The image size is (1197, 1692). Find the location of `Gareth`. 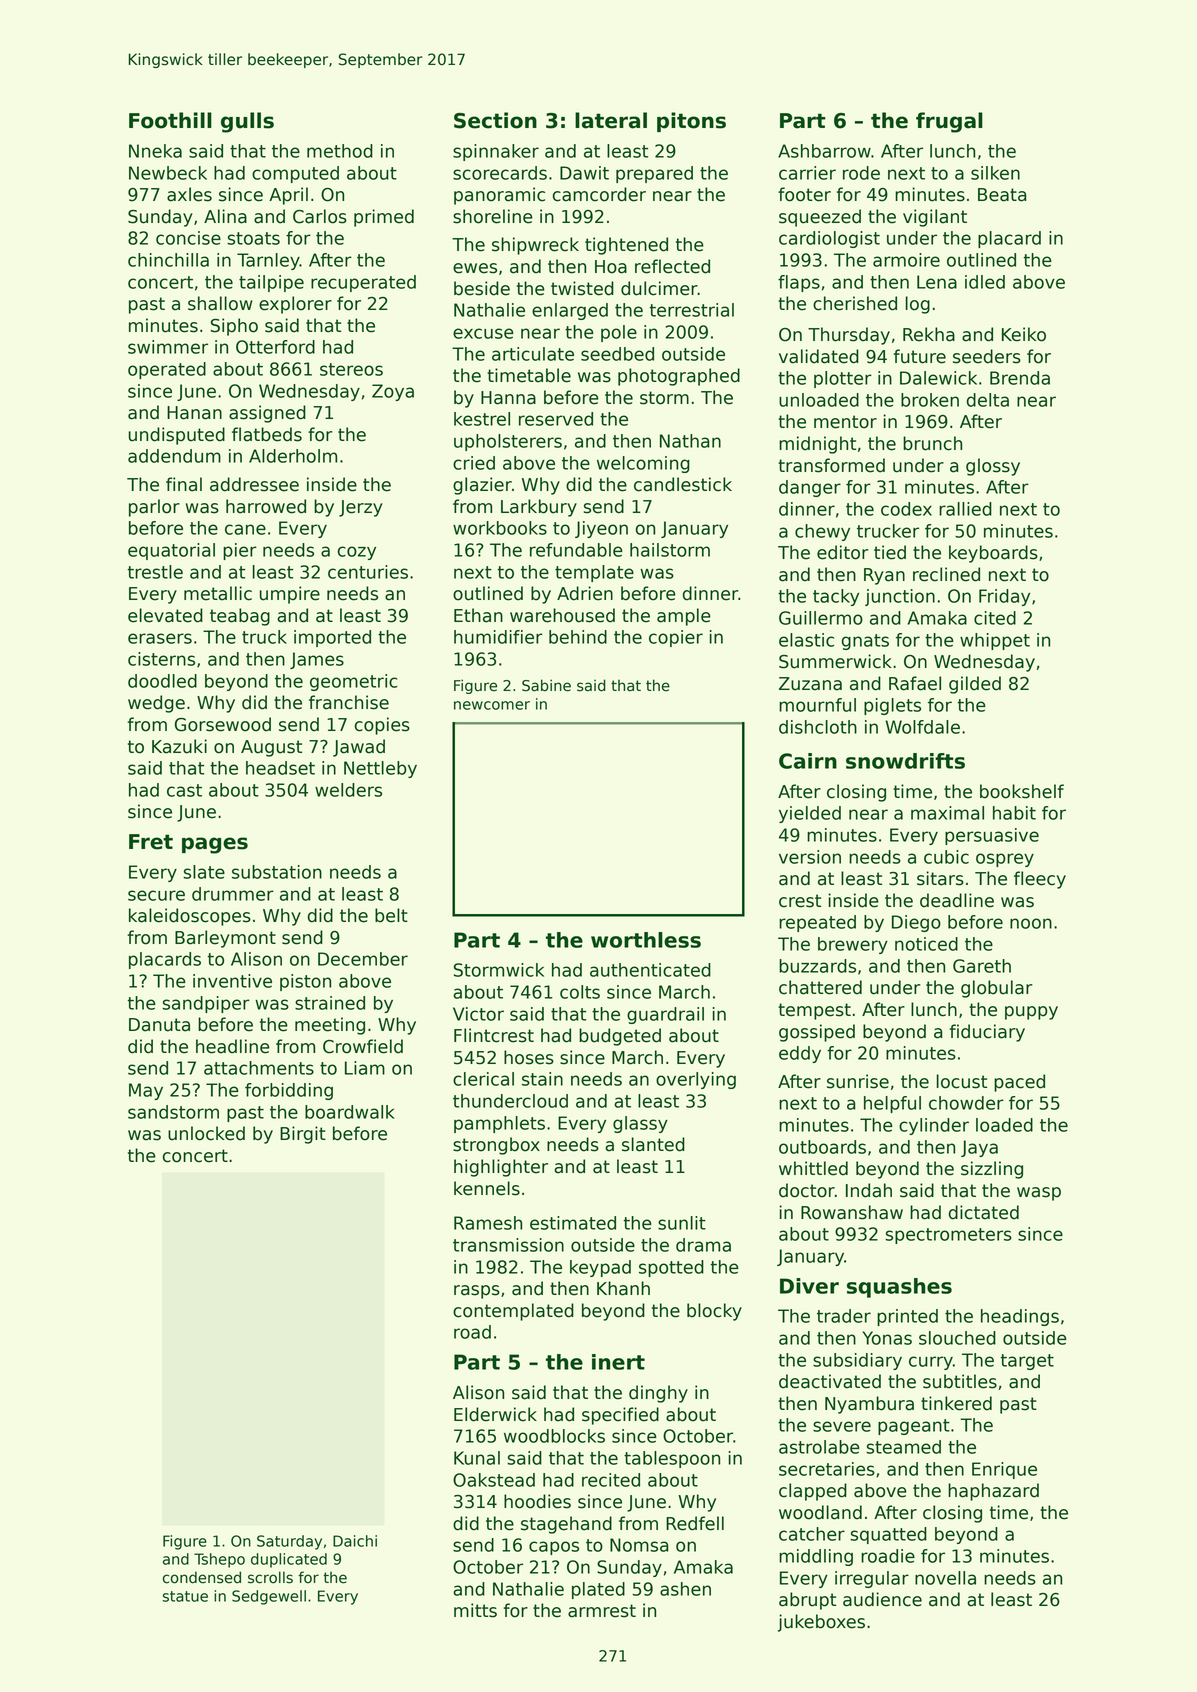

Gareth is located at coordinates (982, 966).
